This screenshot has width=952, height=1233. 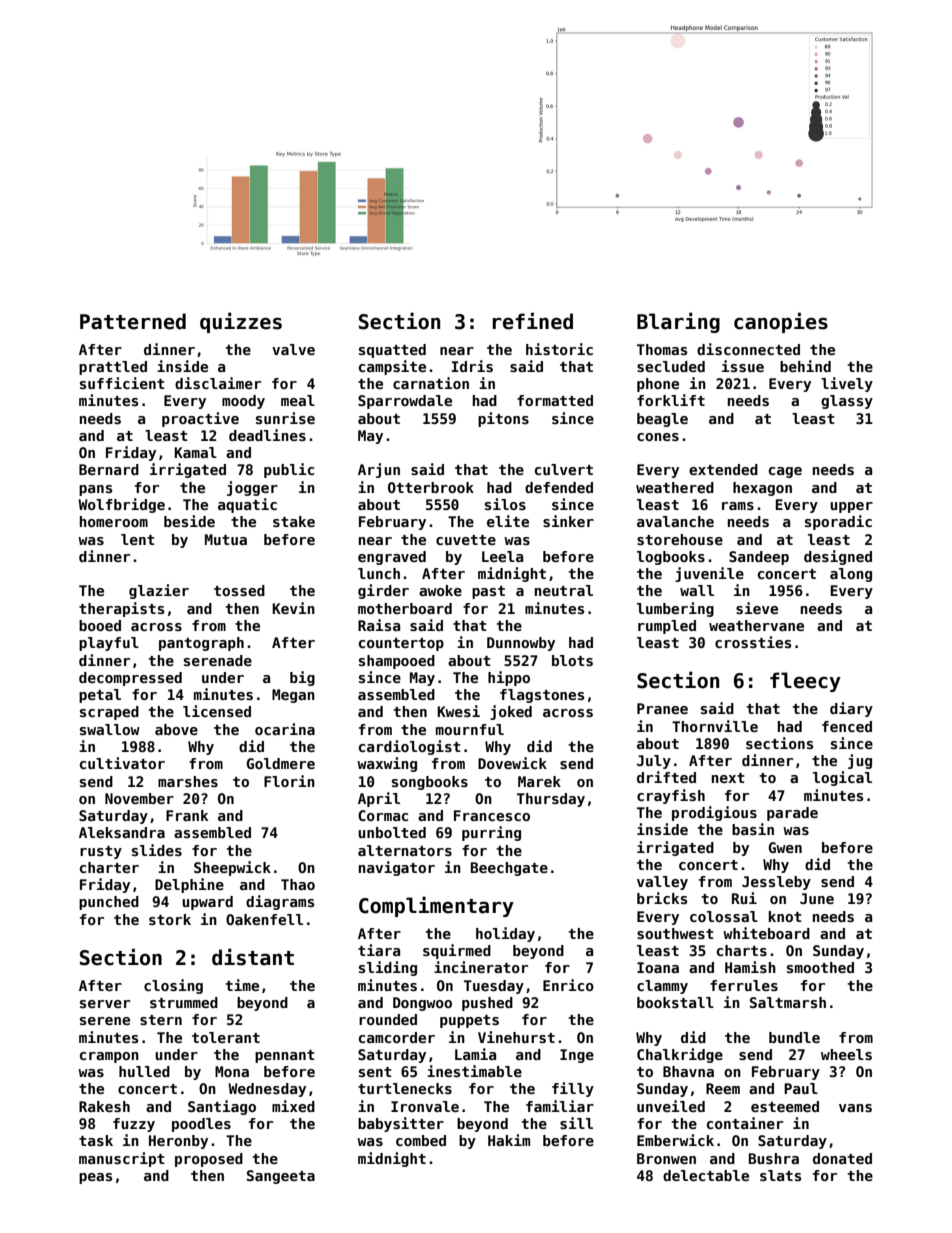 I want to click on navigator, so click(x=397, y=868).
